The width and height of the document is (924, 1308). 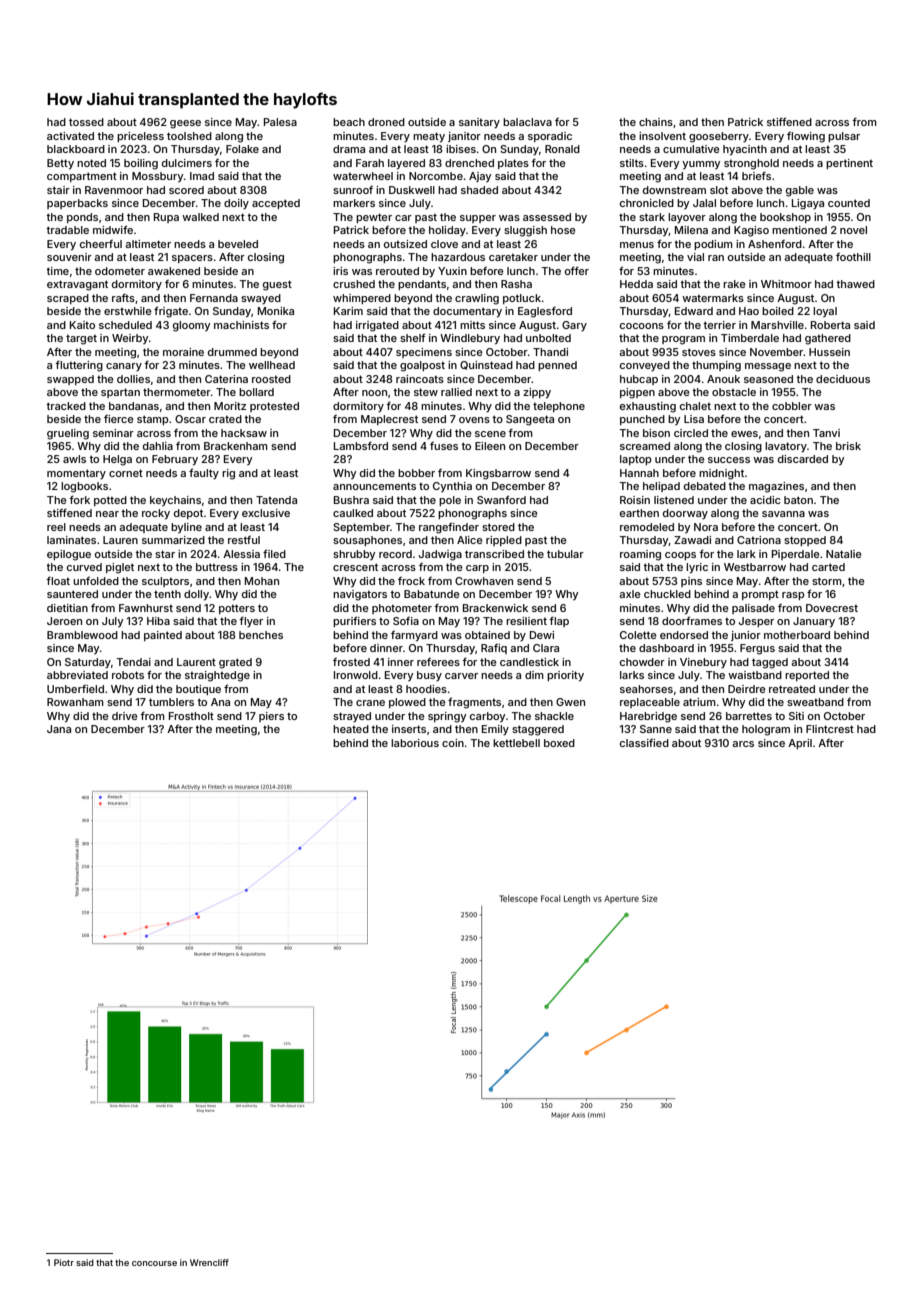 What do you see at coordinates (64, 1262) in the document?
I see `Piotr` at bounding box center [64, 1262].
